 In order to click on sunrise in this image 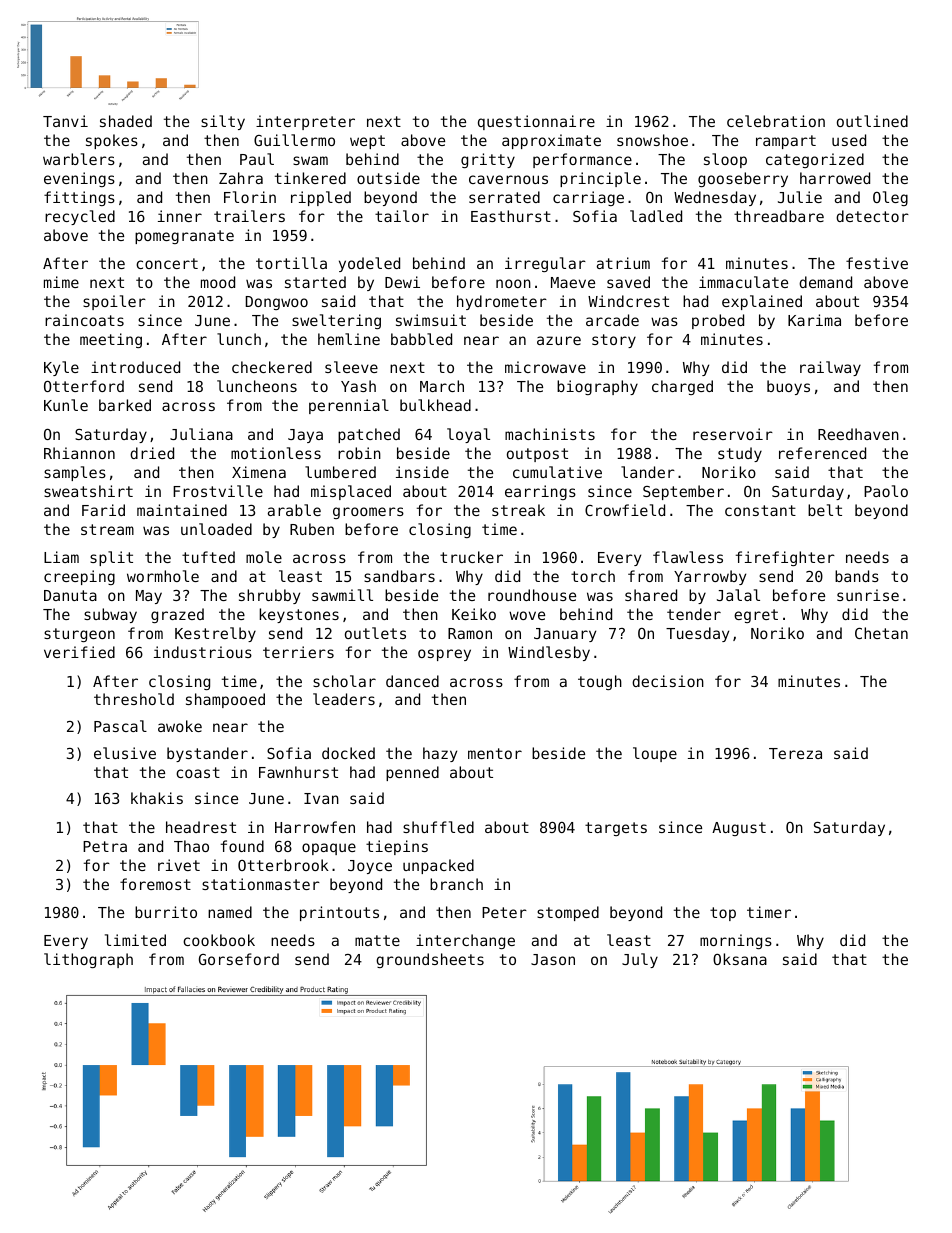, I will do `click(868, 595)`.
